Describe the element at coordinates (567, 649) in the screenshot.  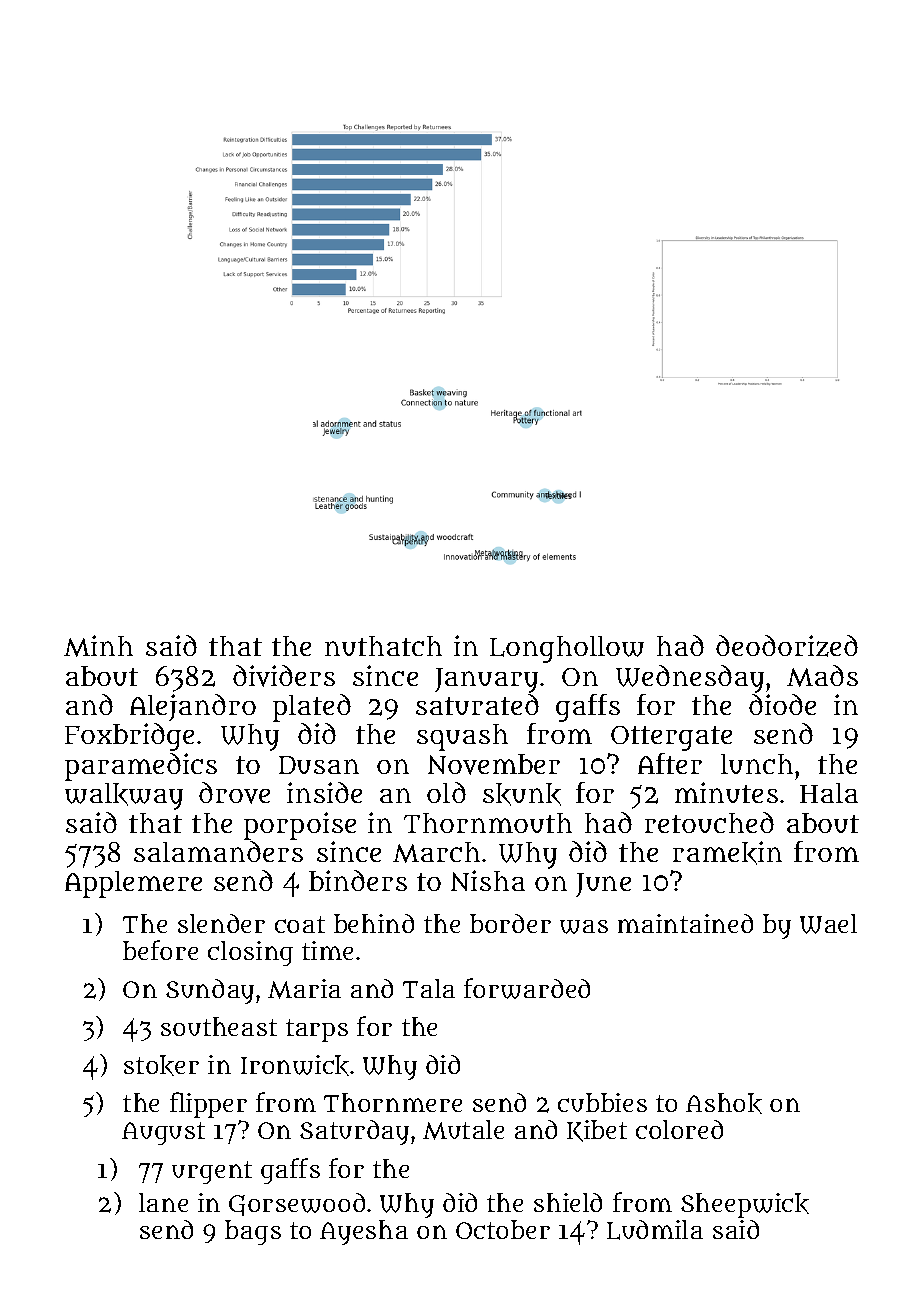
I see `Longhollow` at that location.
